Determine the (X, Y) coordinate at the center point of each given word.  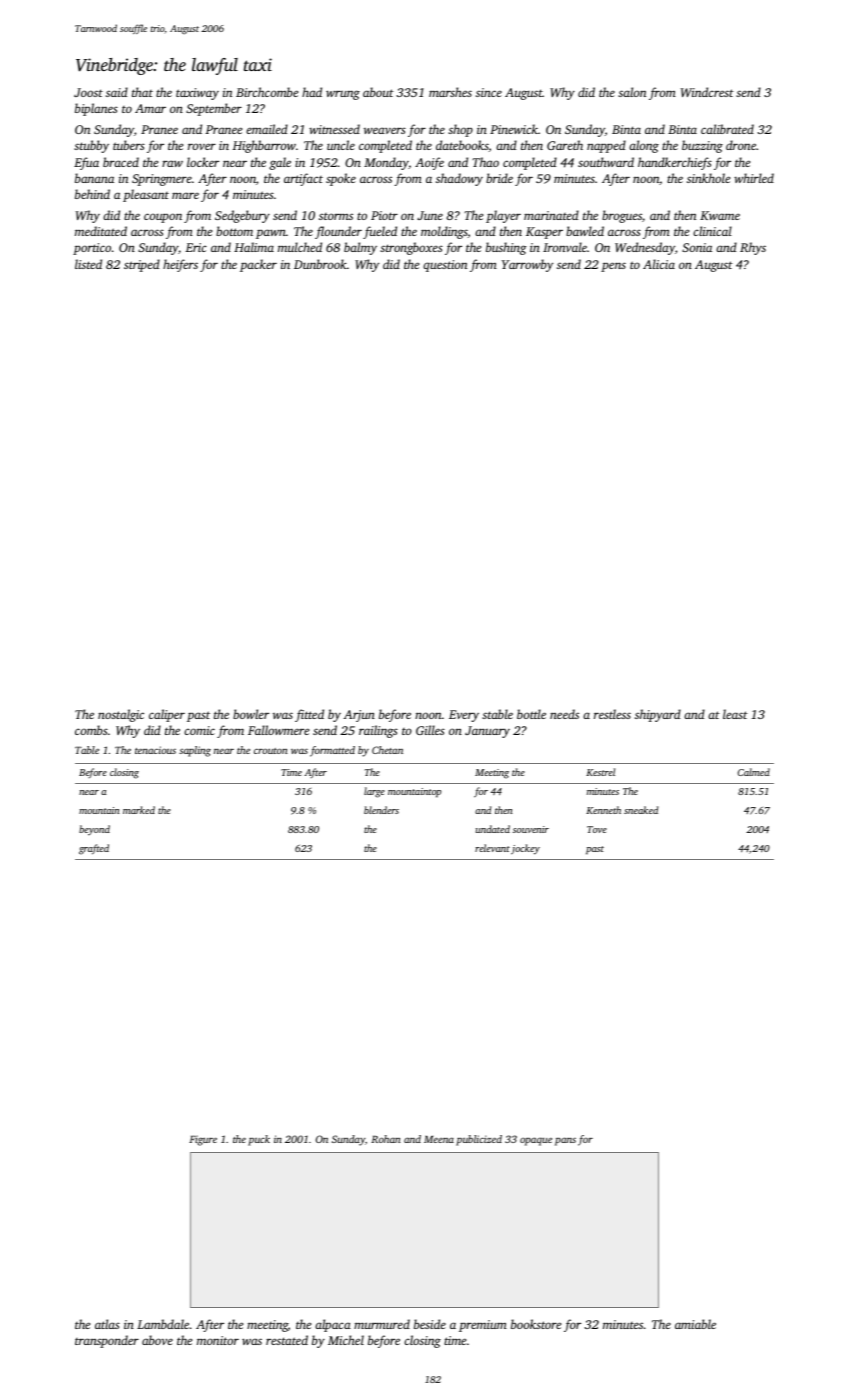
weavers (385, 130)
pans (565, 1141)
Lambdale (163, 1324)
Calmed (754, 772)
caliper (167, 715)
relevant (492, 848)
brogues (622, 216)
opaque (536, 1141)
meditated (101, 231)
